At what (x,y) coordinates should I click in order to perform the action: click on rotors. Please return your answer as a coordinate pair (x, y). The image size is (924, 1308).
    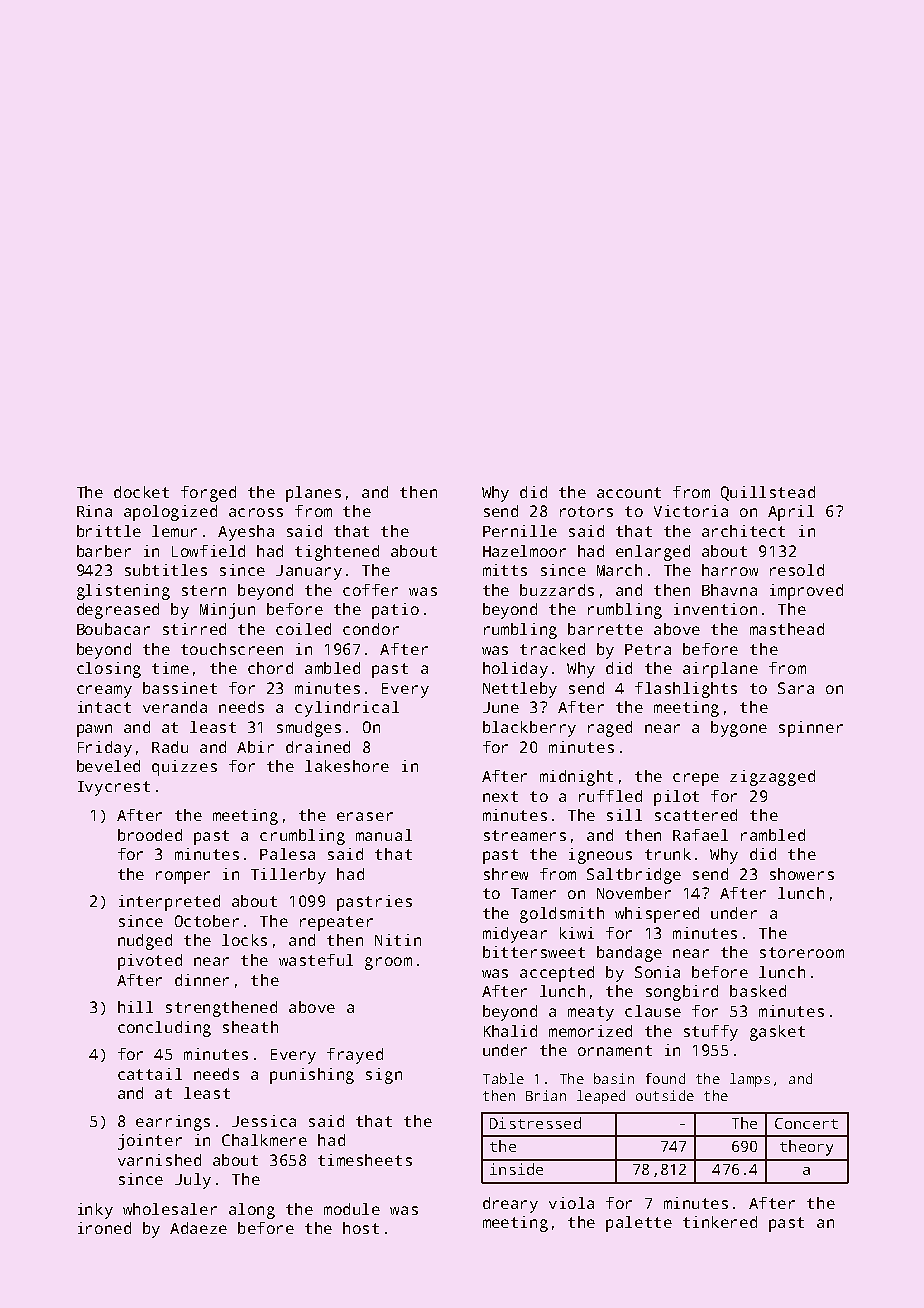
    Looking at the image, I should click on (586, 511).
